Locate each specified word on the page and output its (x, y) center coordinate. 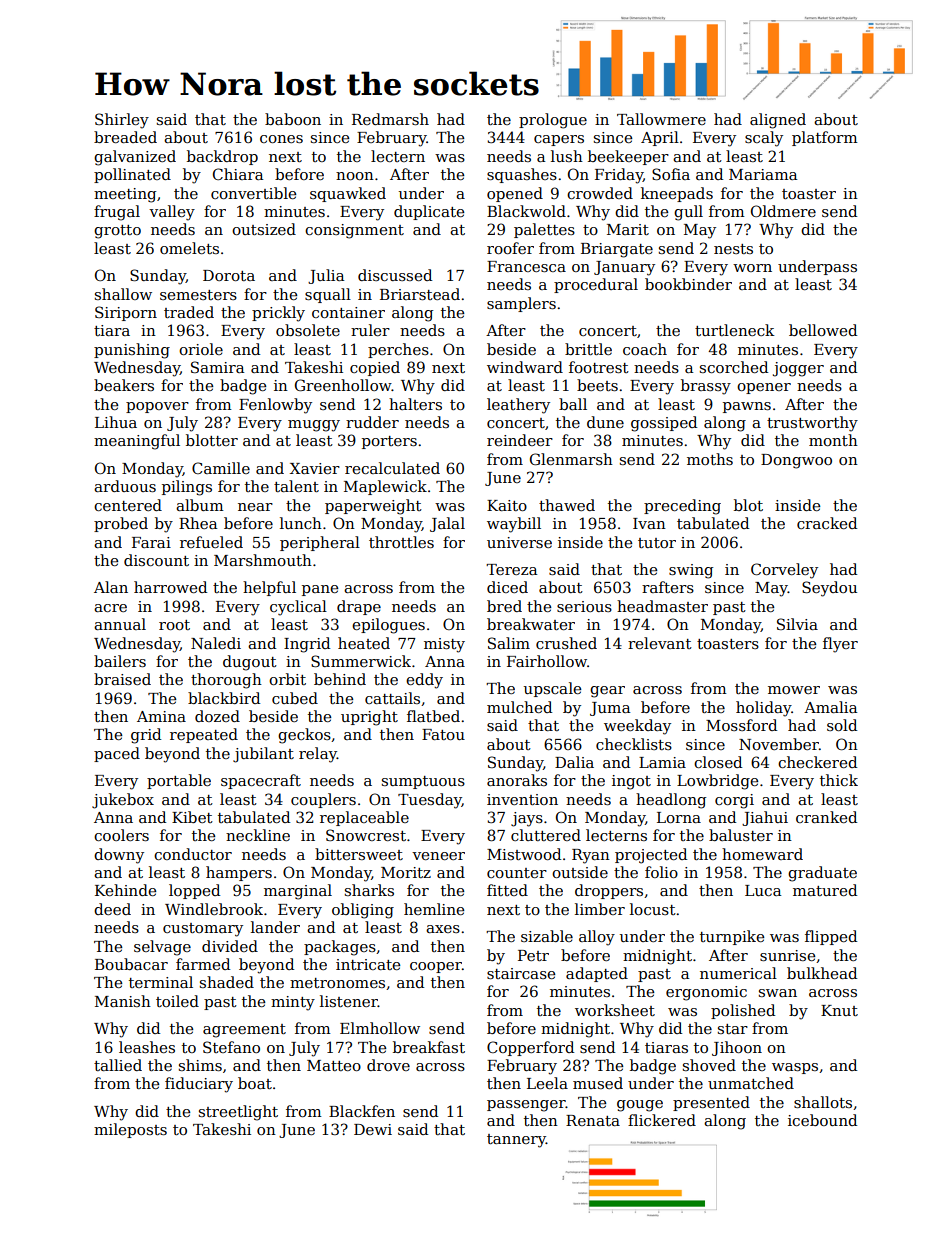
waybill (514, 525)
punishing (132, 351)
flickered (662, 1120)
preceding (682, 507)
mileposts (130, 1130)
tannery (516, 1141)
